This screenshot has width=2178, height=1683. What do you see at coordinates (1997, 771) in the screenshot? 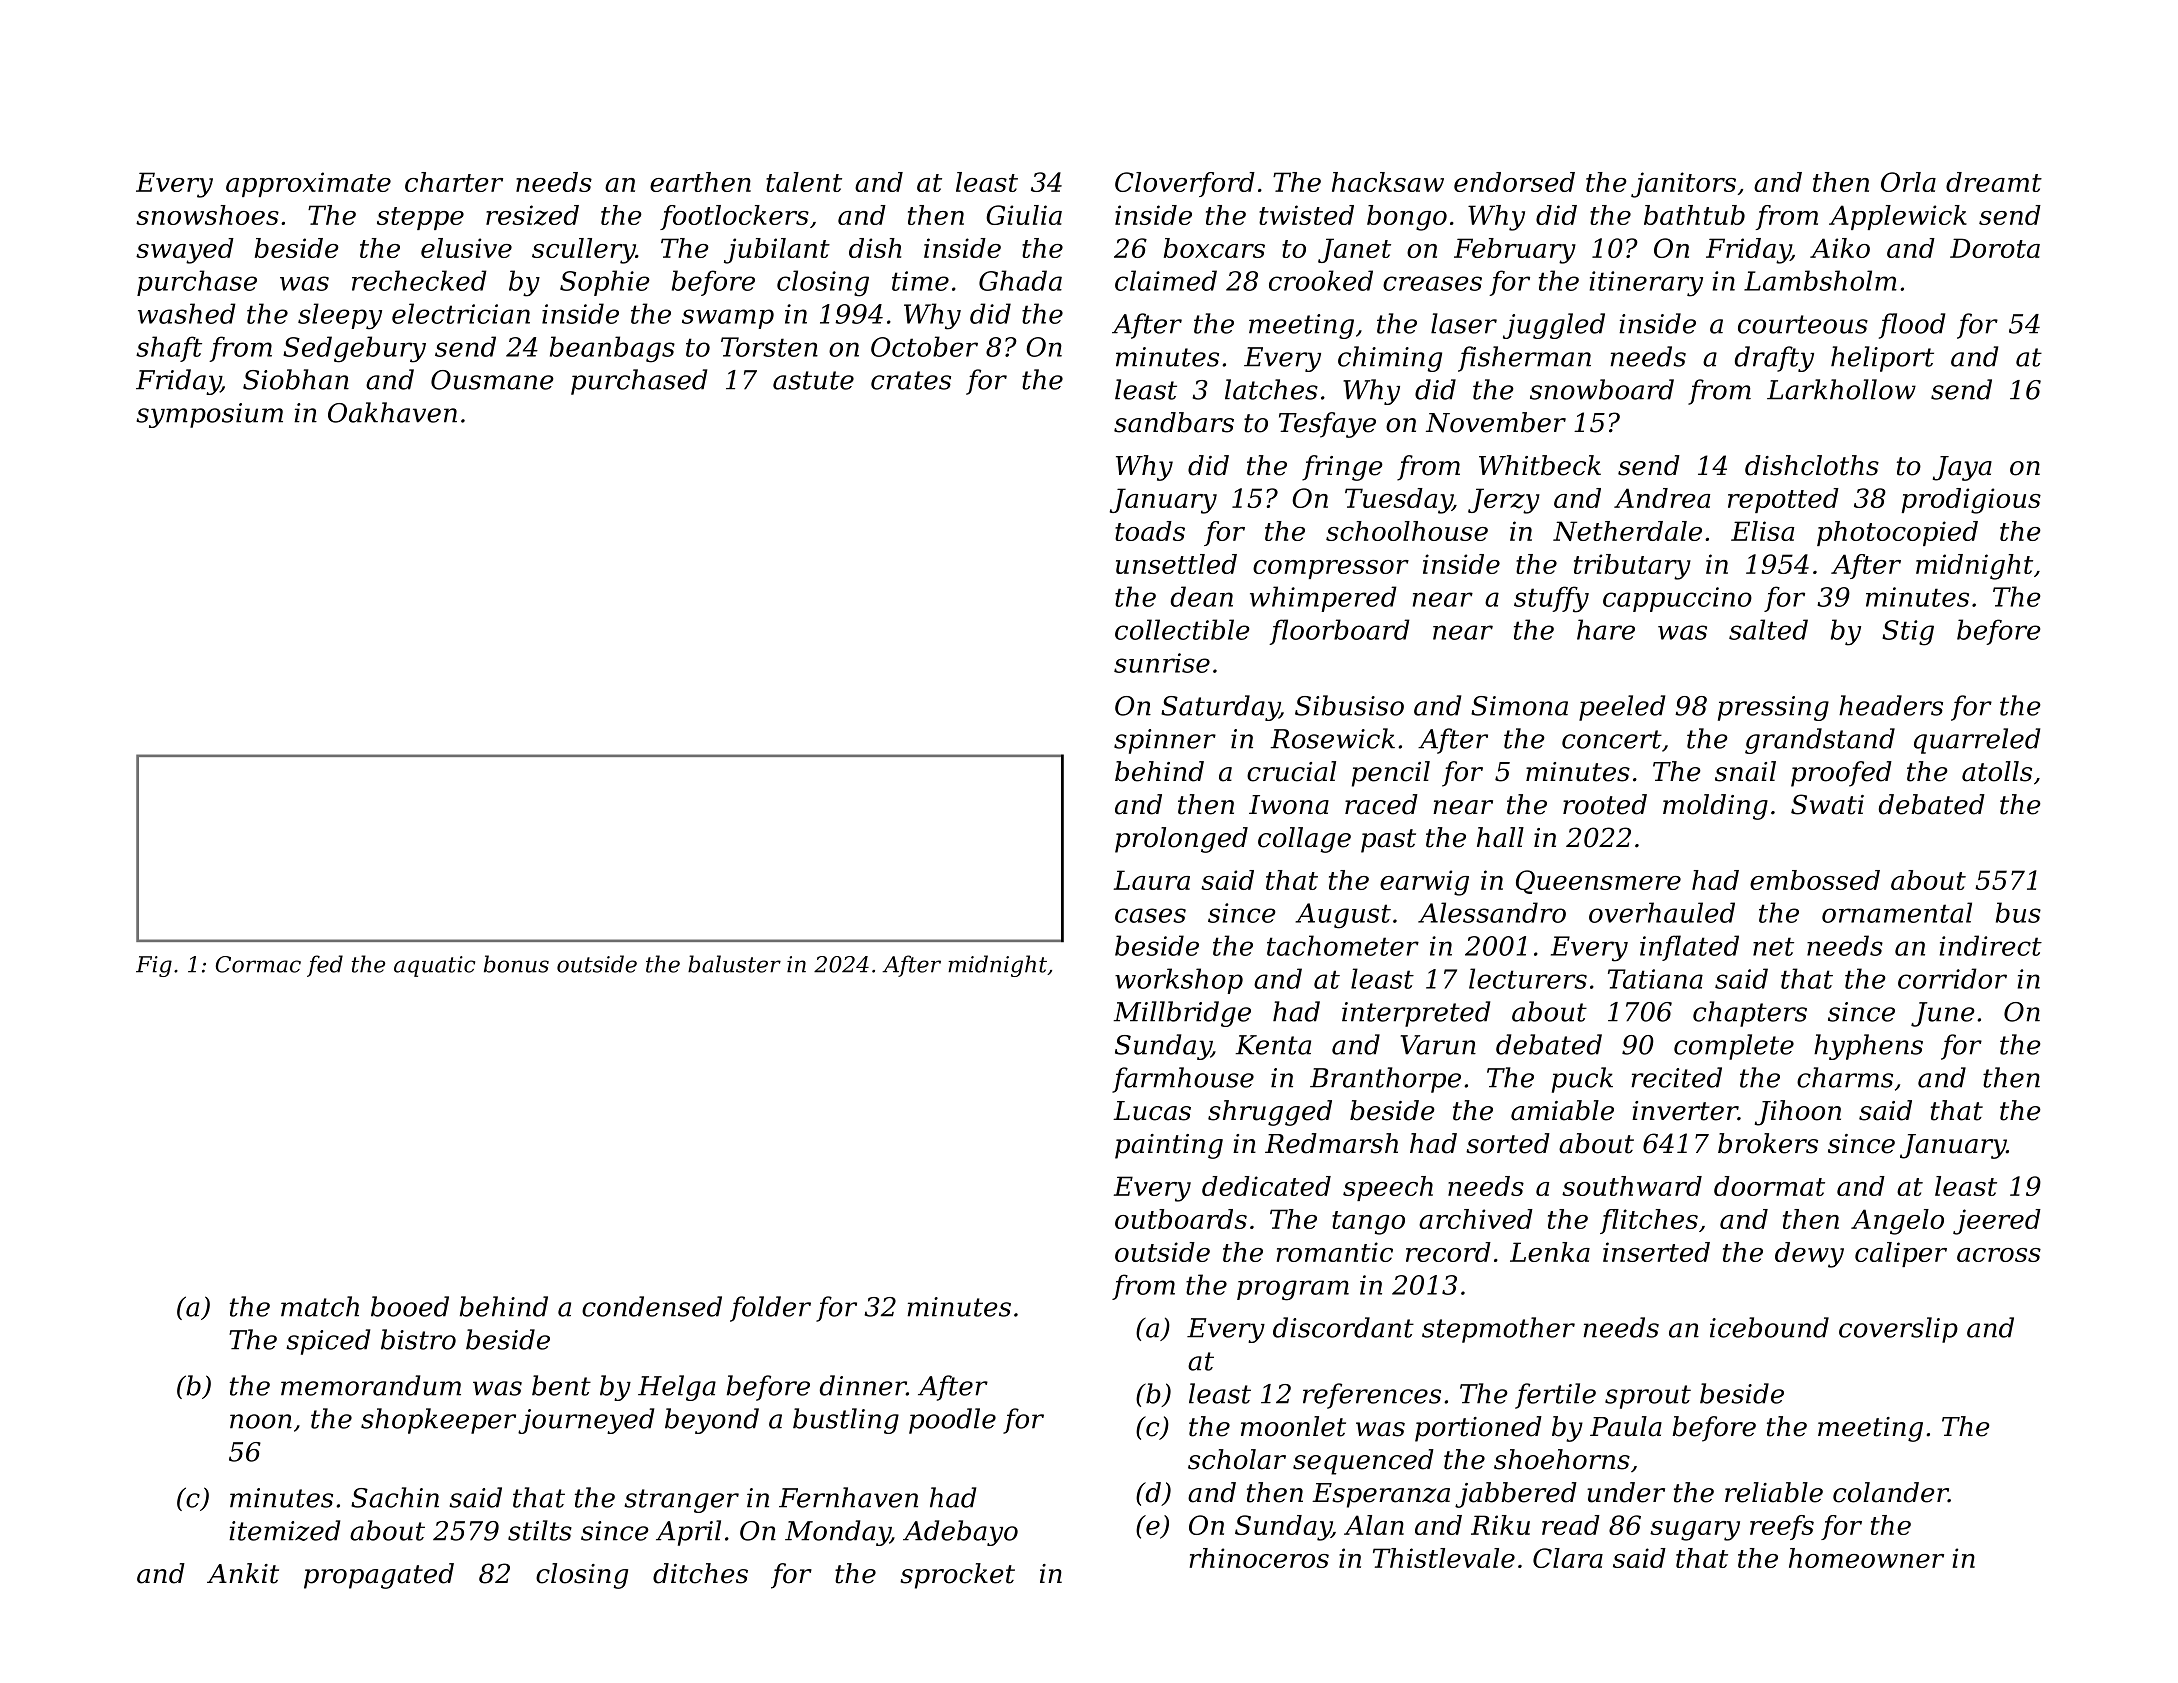
I see `atolls` at bounding box center [1997, 771].
